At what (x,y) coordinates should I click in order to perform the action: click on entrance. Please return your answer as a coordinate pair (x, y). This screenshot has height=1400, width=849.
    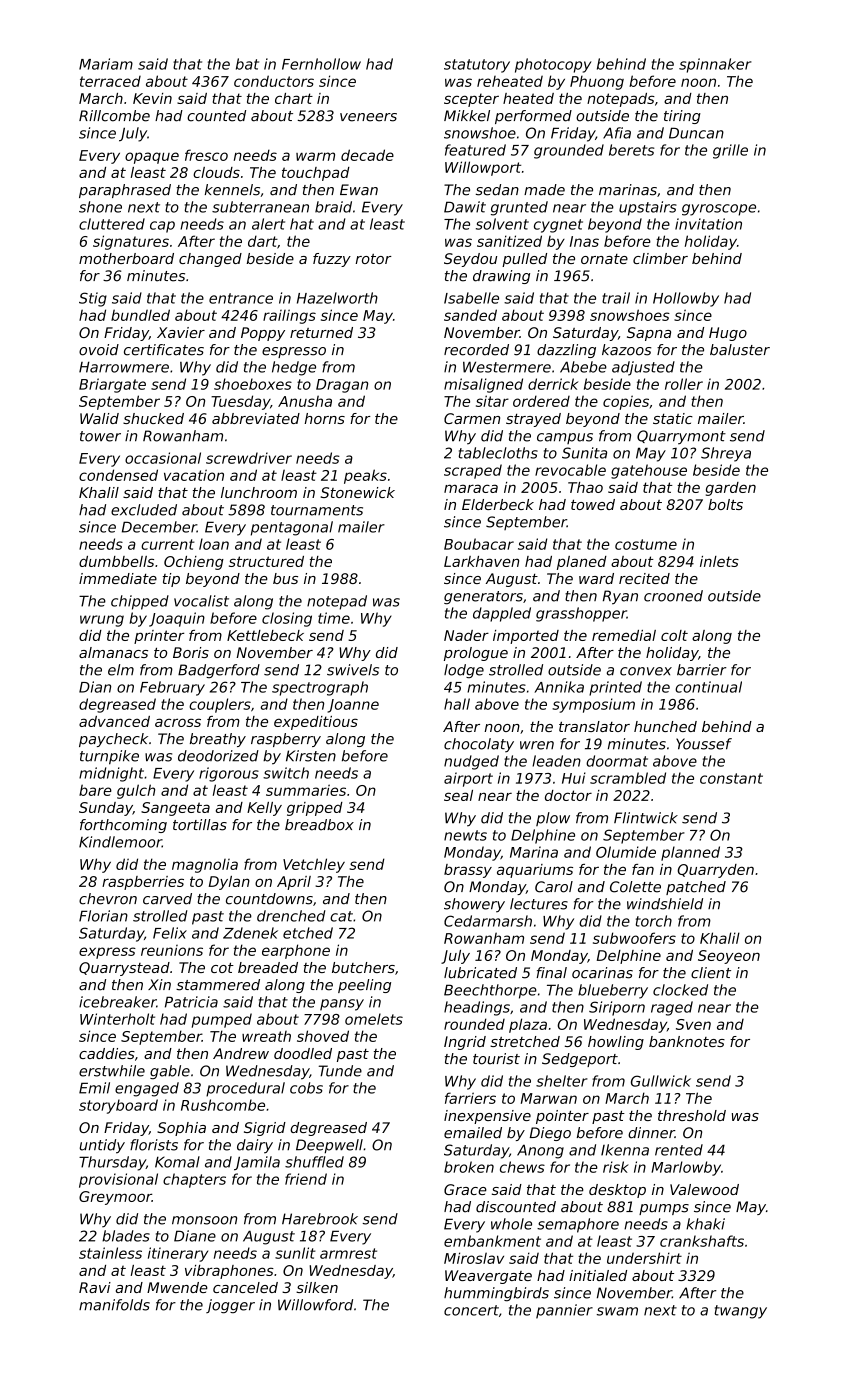
    Looking at the image, I should click on (241, 298).
